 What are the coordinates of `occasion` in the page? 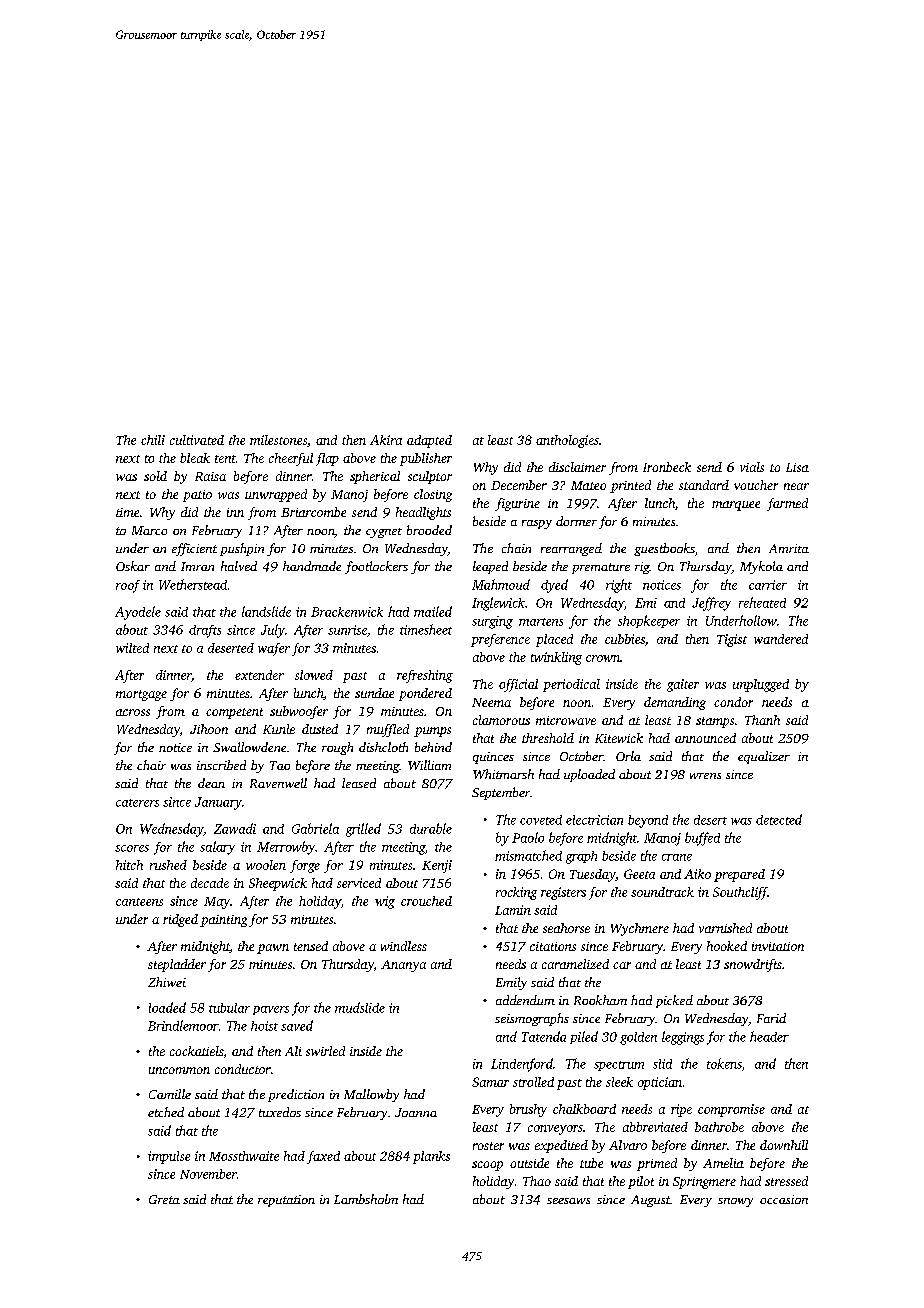 It's located at (784, 1199).
